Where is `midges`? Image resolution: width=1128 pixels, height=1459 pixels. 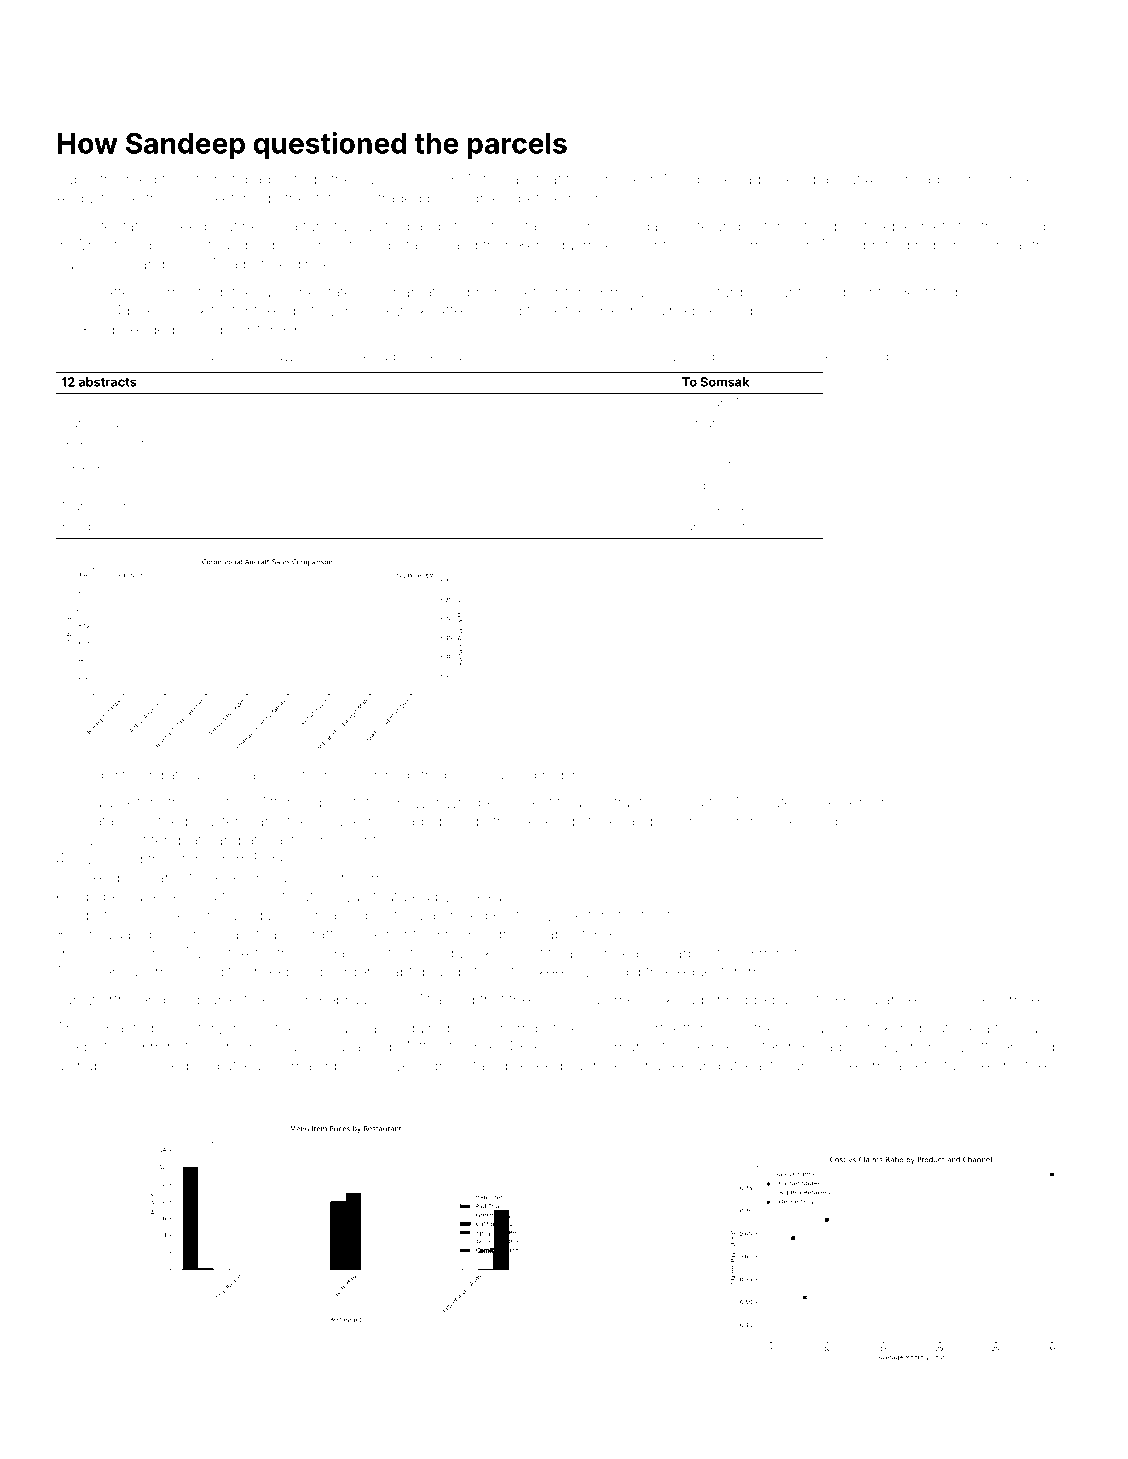
midges is located at coordinates (699, 487).
